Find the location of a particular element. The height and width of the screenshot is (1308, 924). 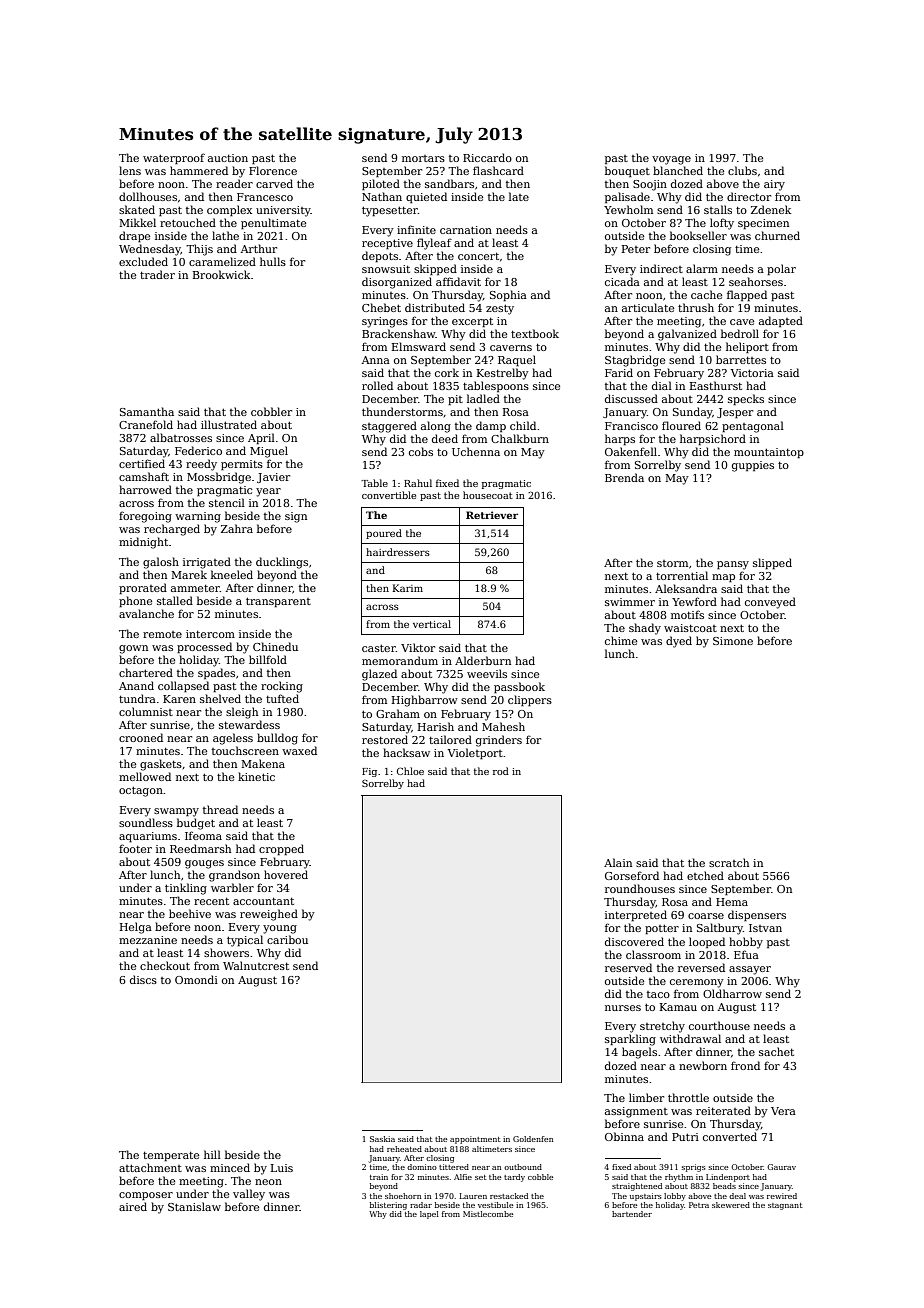

Brookwick is located at coordinates (221, 274).
